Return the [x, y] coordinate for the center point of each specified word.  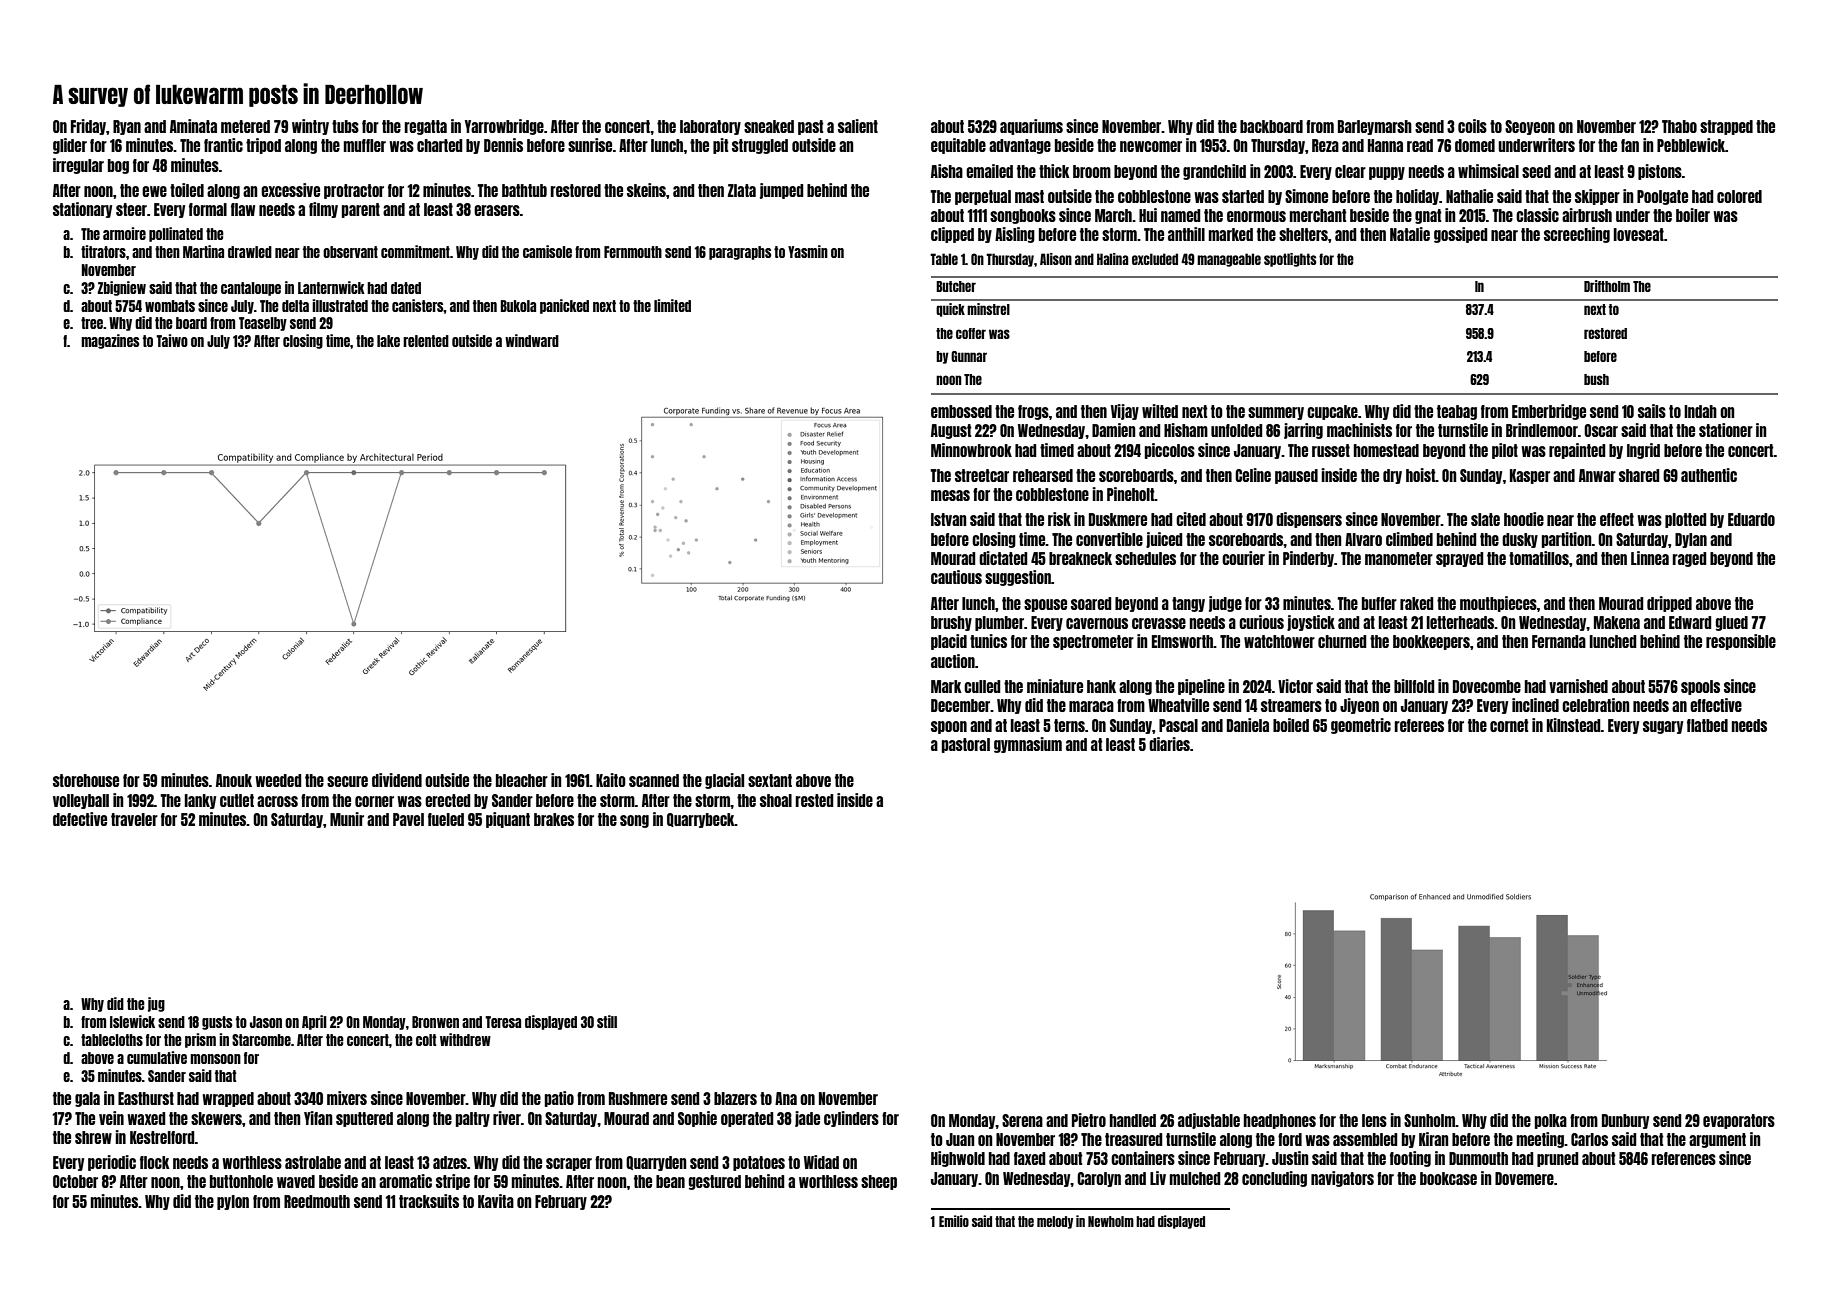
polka [1551, 1121]
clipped [952, 235]
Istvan [949, 519]
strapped [1726, 127]
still [607, 1021]
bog [118, 166]
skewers [216, 1118]
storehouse [86, 780]
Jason [266, 1022]
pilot [1505, 451]
